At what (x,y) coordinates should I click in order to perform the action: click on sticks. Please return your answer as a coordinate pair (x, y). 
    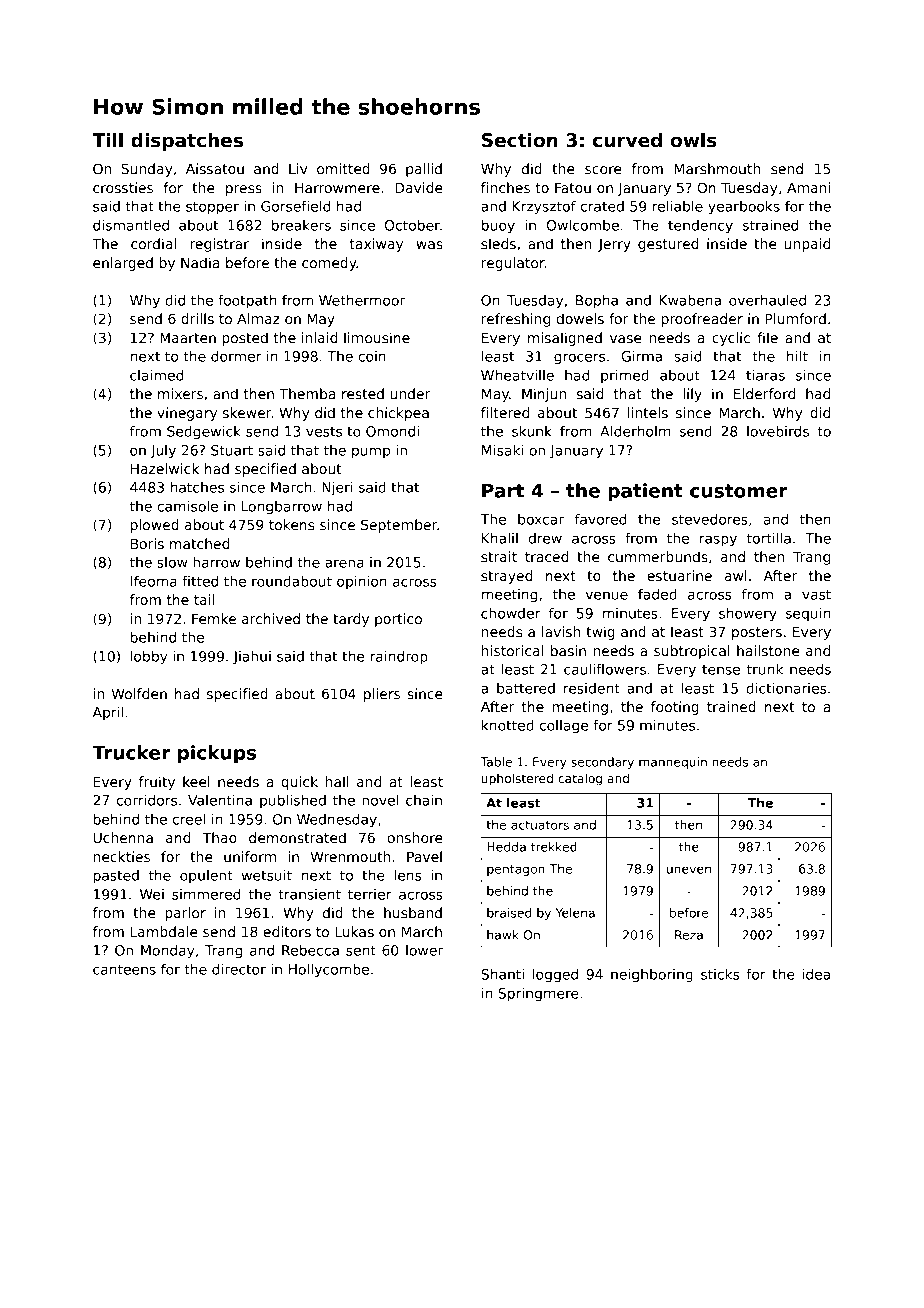
    Looking at the image, I should click on (720, 974).
